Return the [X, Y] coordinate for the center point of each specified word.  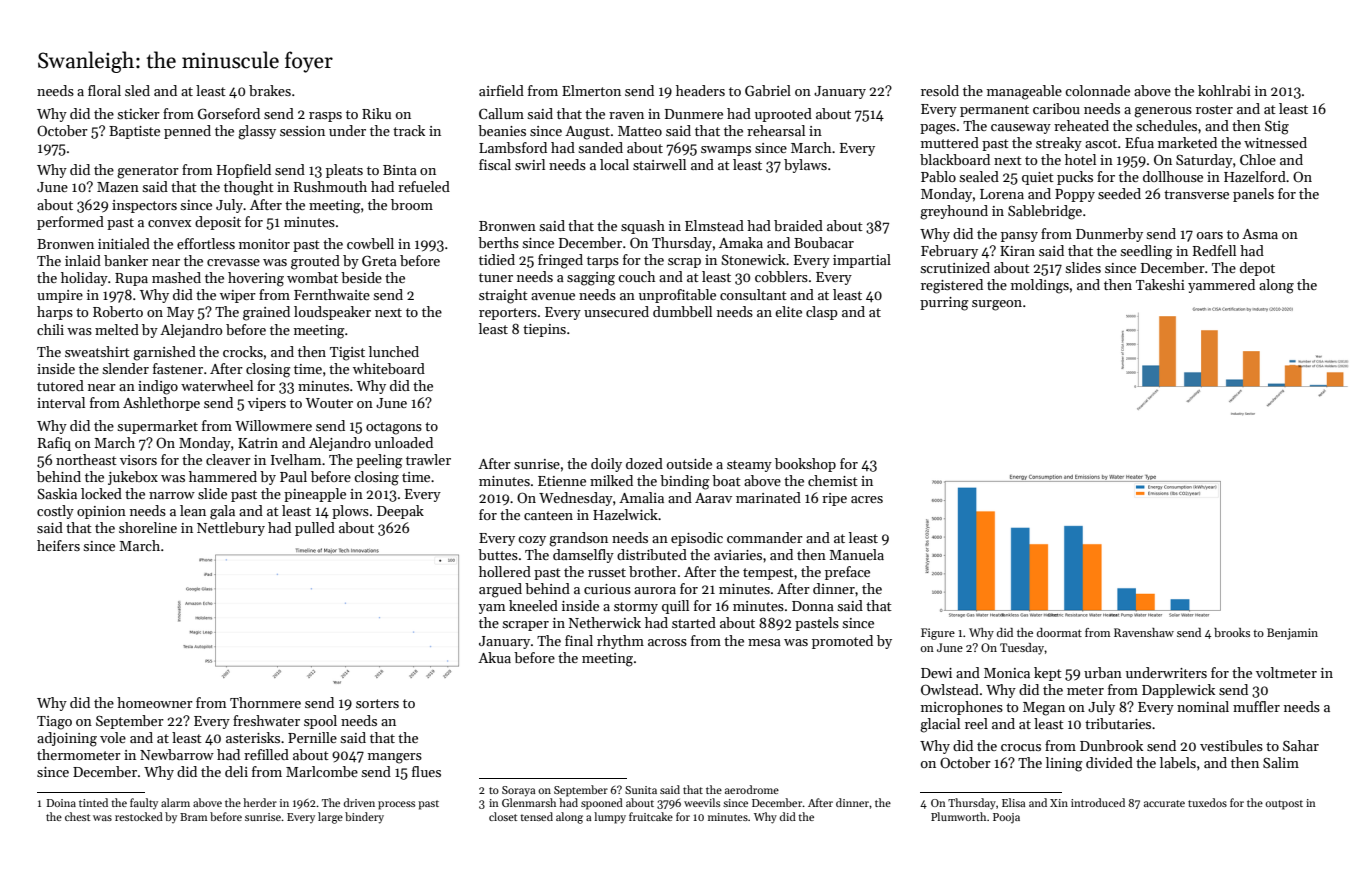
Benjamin [1292, 634]
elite [788, 311]
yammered [1221, 286]
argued [500, 590]
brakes [270, 90]
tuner [496, 277]
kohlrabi [1224, 90]
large [330, 818]
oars [1210, 235]
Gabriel [768, 90]
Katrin [258, 443]
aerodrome [752, 789]
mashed [176, 277]
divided [1109, 762]
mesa [764, 642]
